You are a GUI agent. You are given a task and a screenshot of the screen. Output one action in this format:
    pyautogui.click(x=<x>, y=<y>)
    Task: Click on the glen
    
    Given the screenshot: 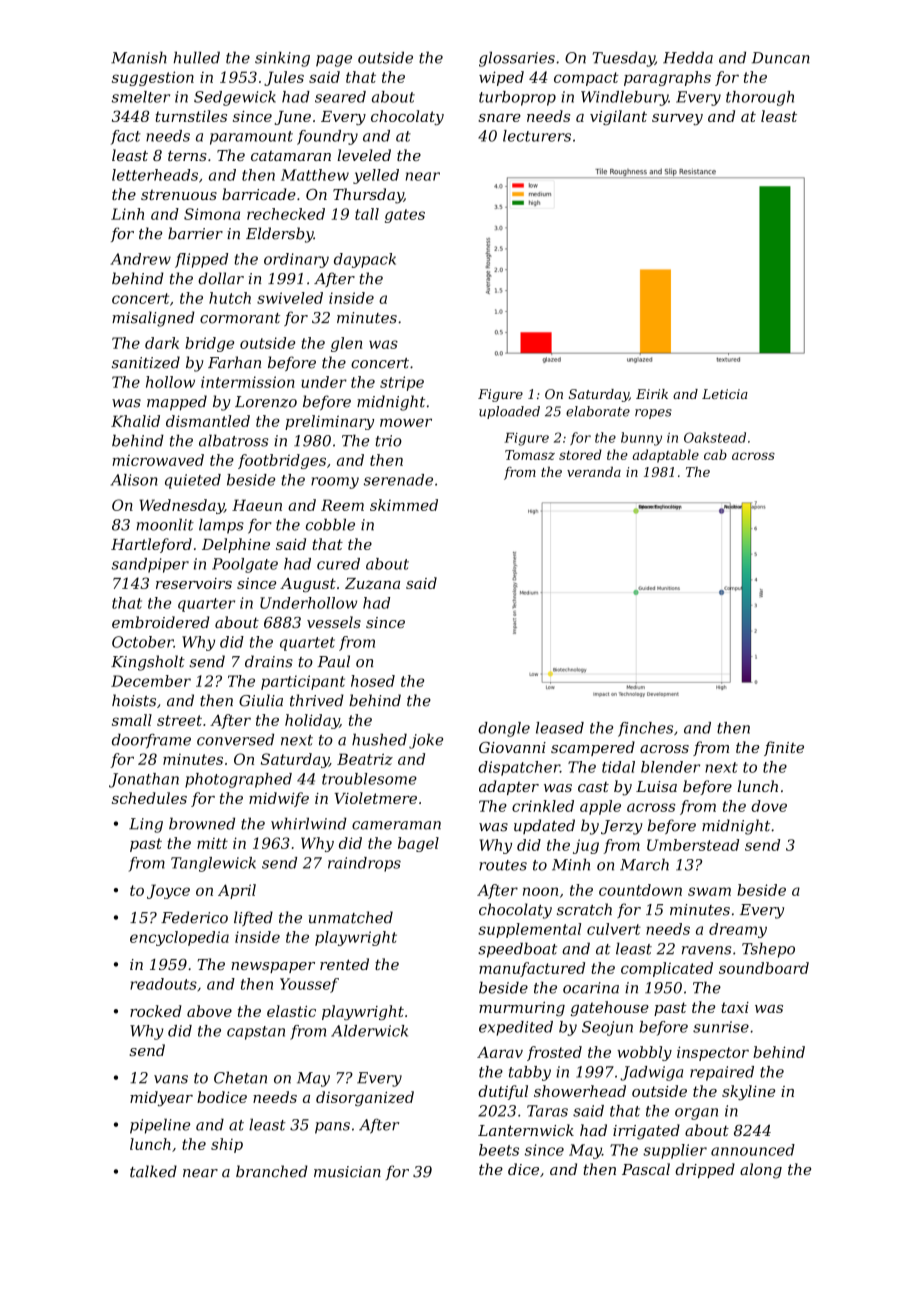 What is the action you would take?
    pyautogui.click(x=346, y=344)
